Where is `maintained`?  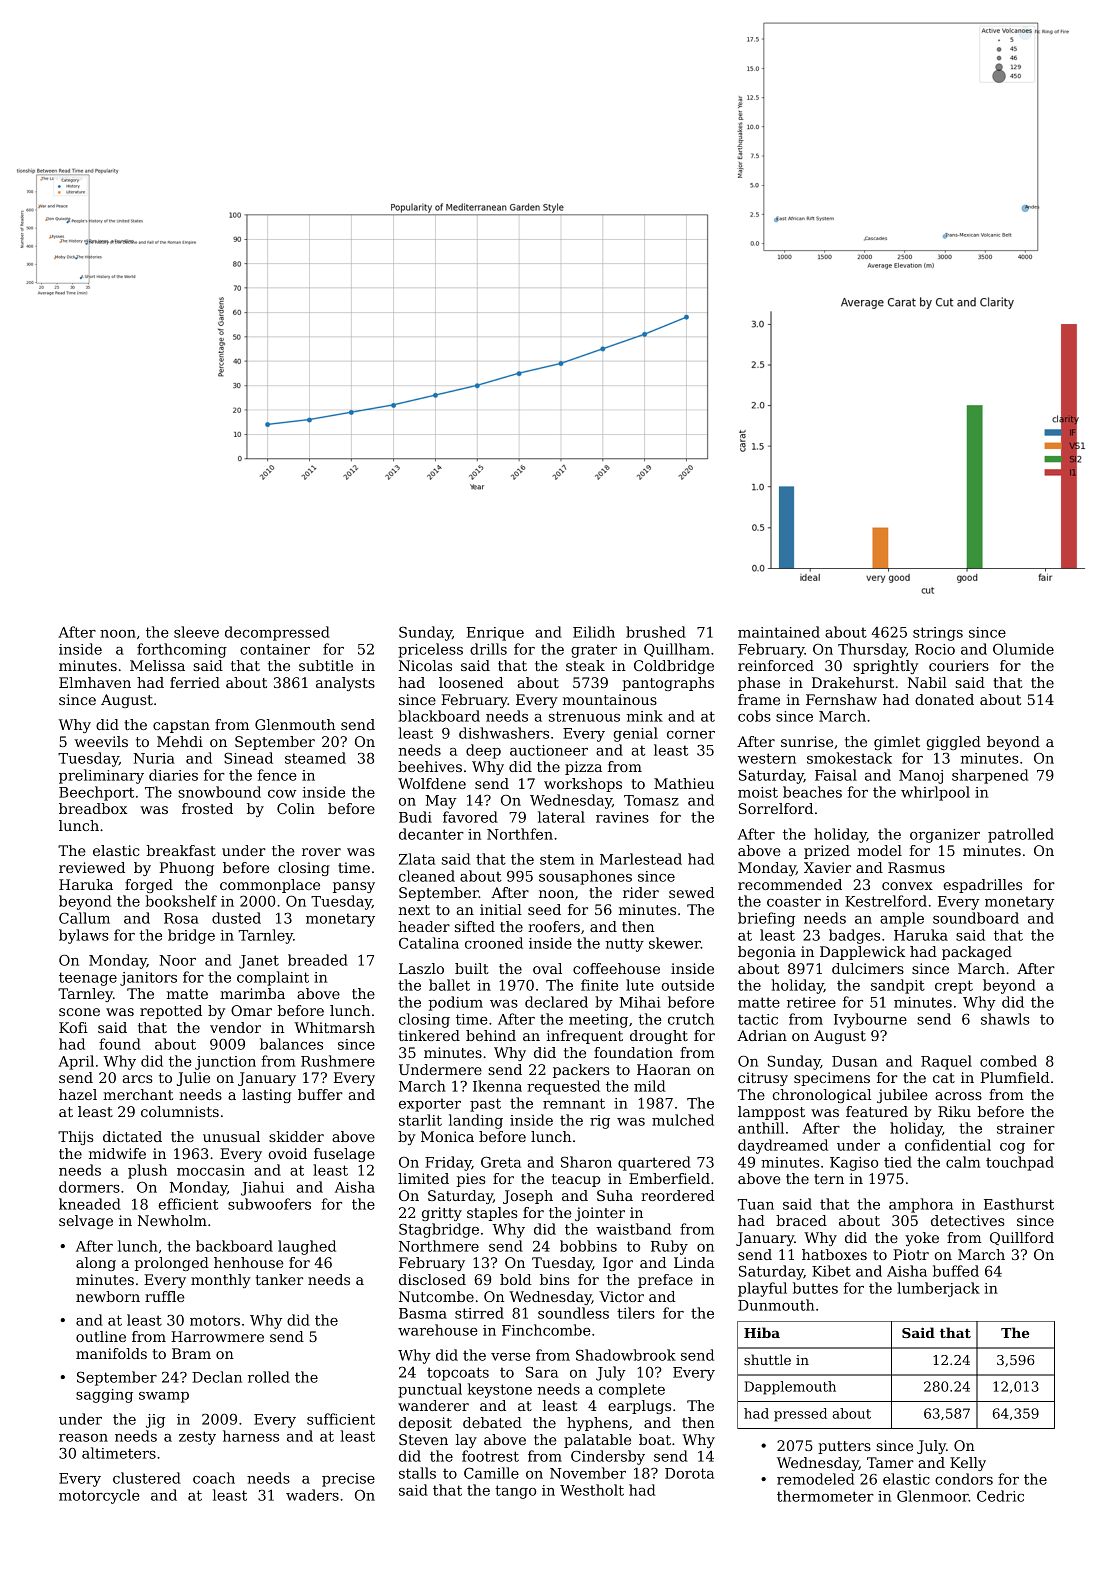 maintained is located at coordinates (779, 632).
